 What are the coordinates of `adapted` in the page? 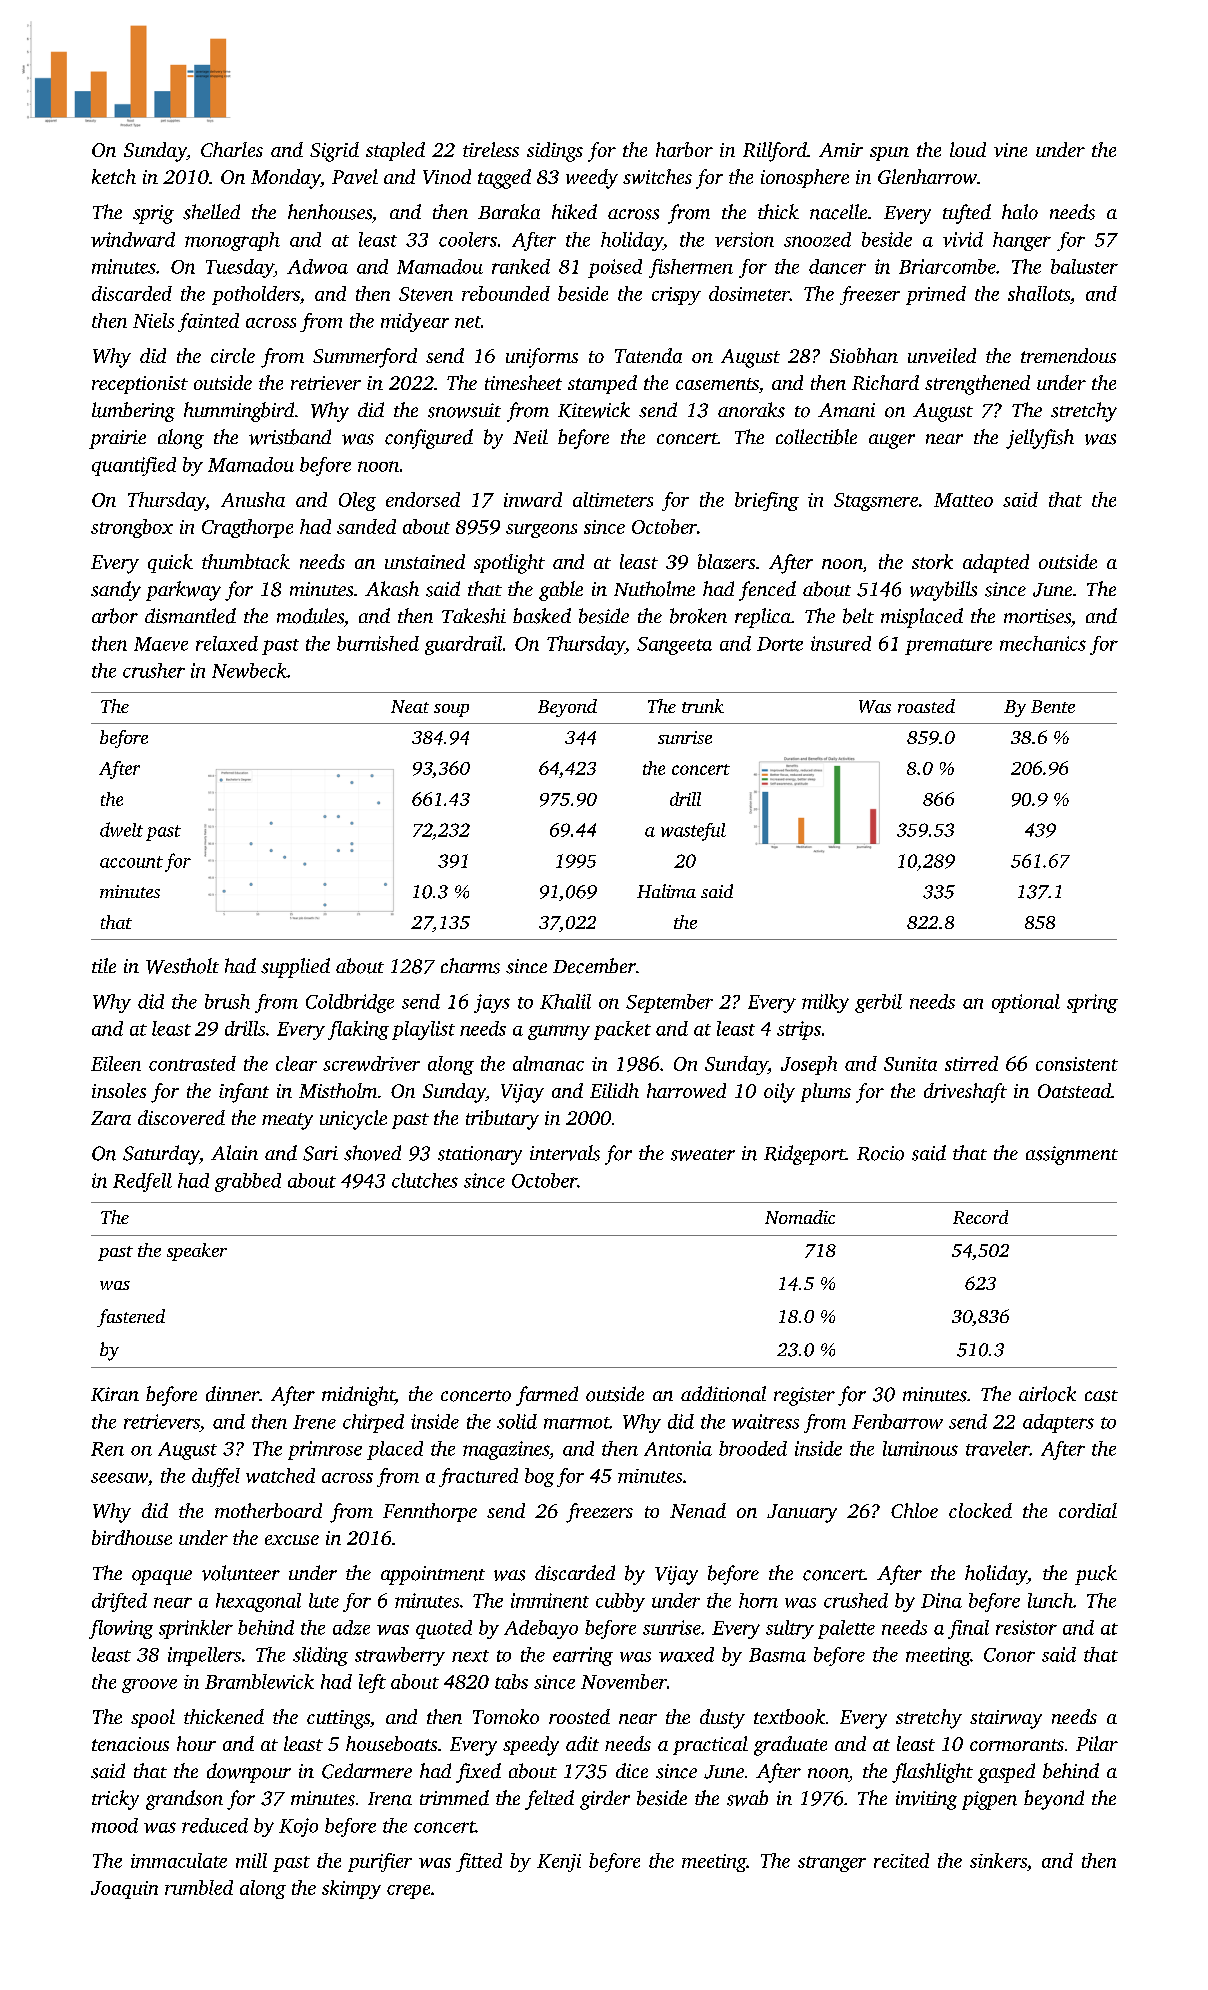 It's located at (996, 563).
